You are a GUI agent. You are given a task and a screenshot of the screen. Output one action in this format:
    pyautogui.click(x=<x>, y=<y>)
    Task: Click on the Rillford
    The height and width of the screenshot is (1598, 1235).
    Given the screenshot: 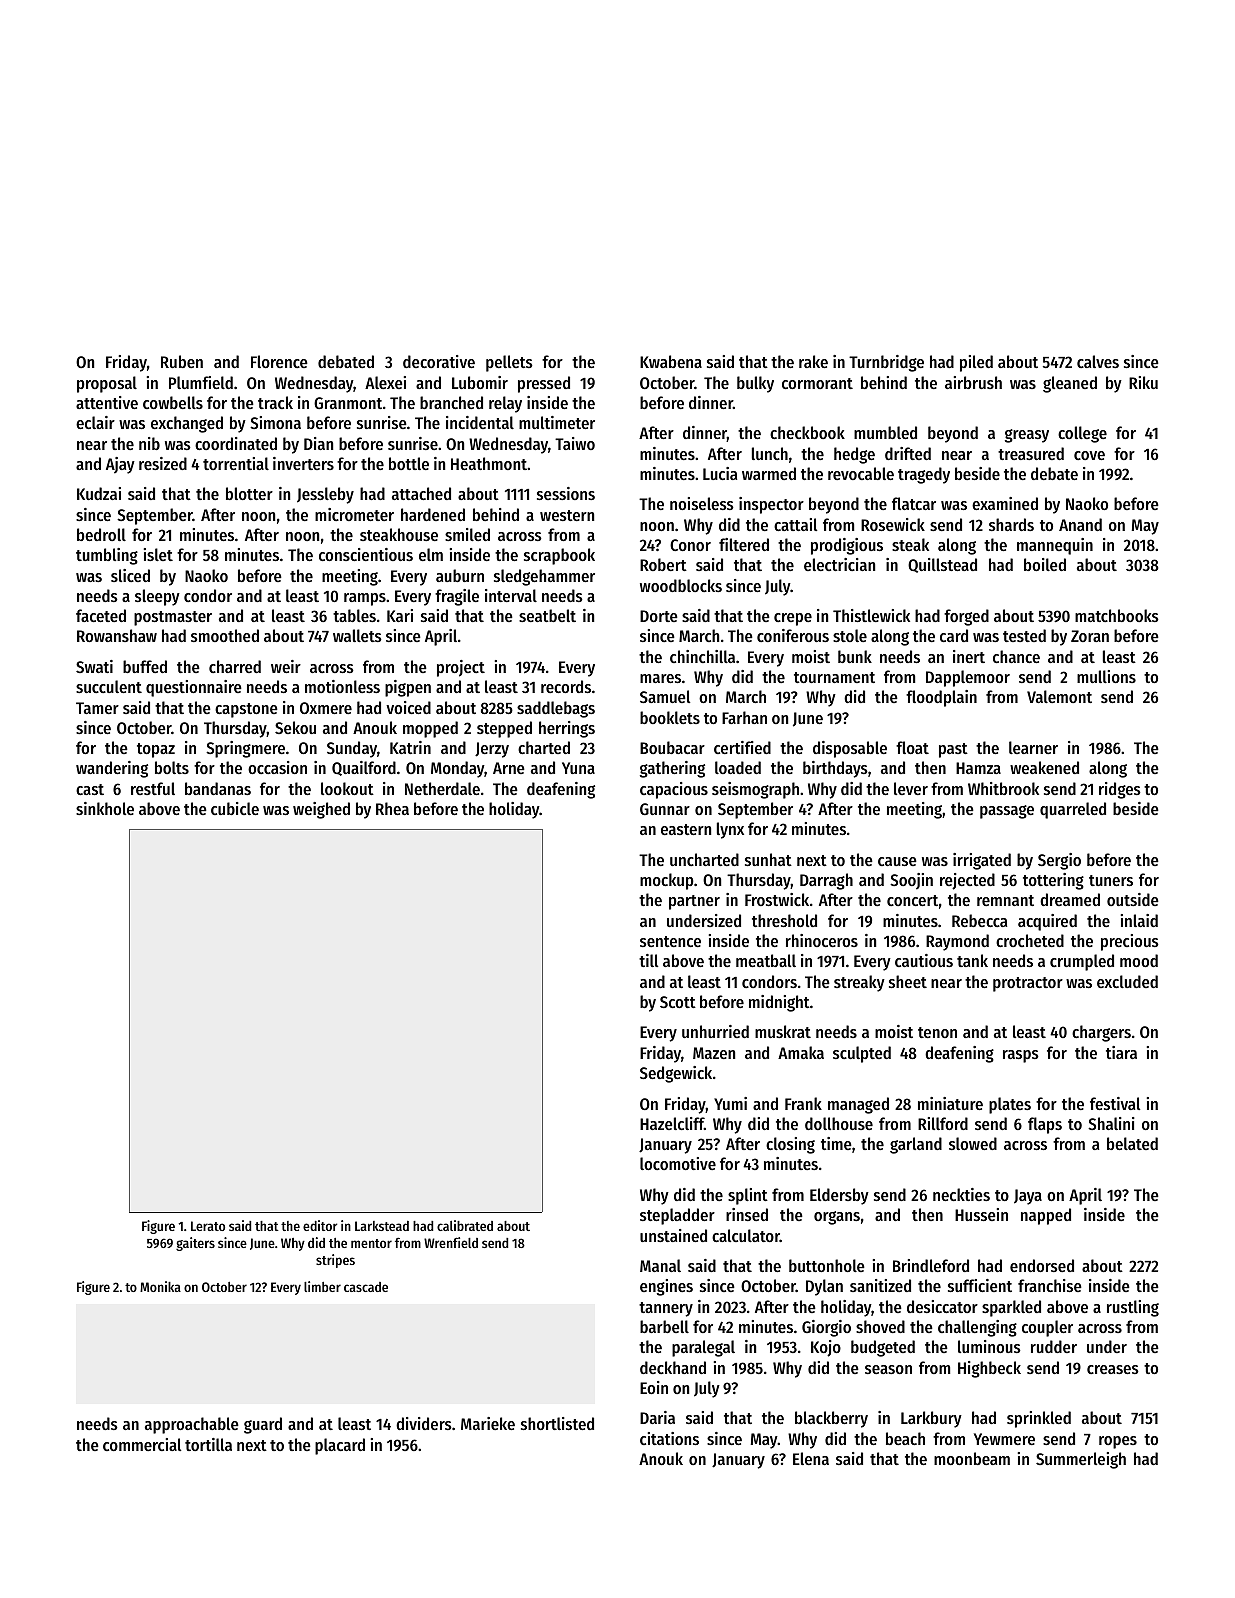 What is the action you would take?
    pyautogui.click(x=943, y=1123)
